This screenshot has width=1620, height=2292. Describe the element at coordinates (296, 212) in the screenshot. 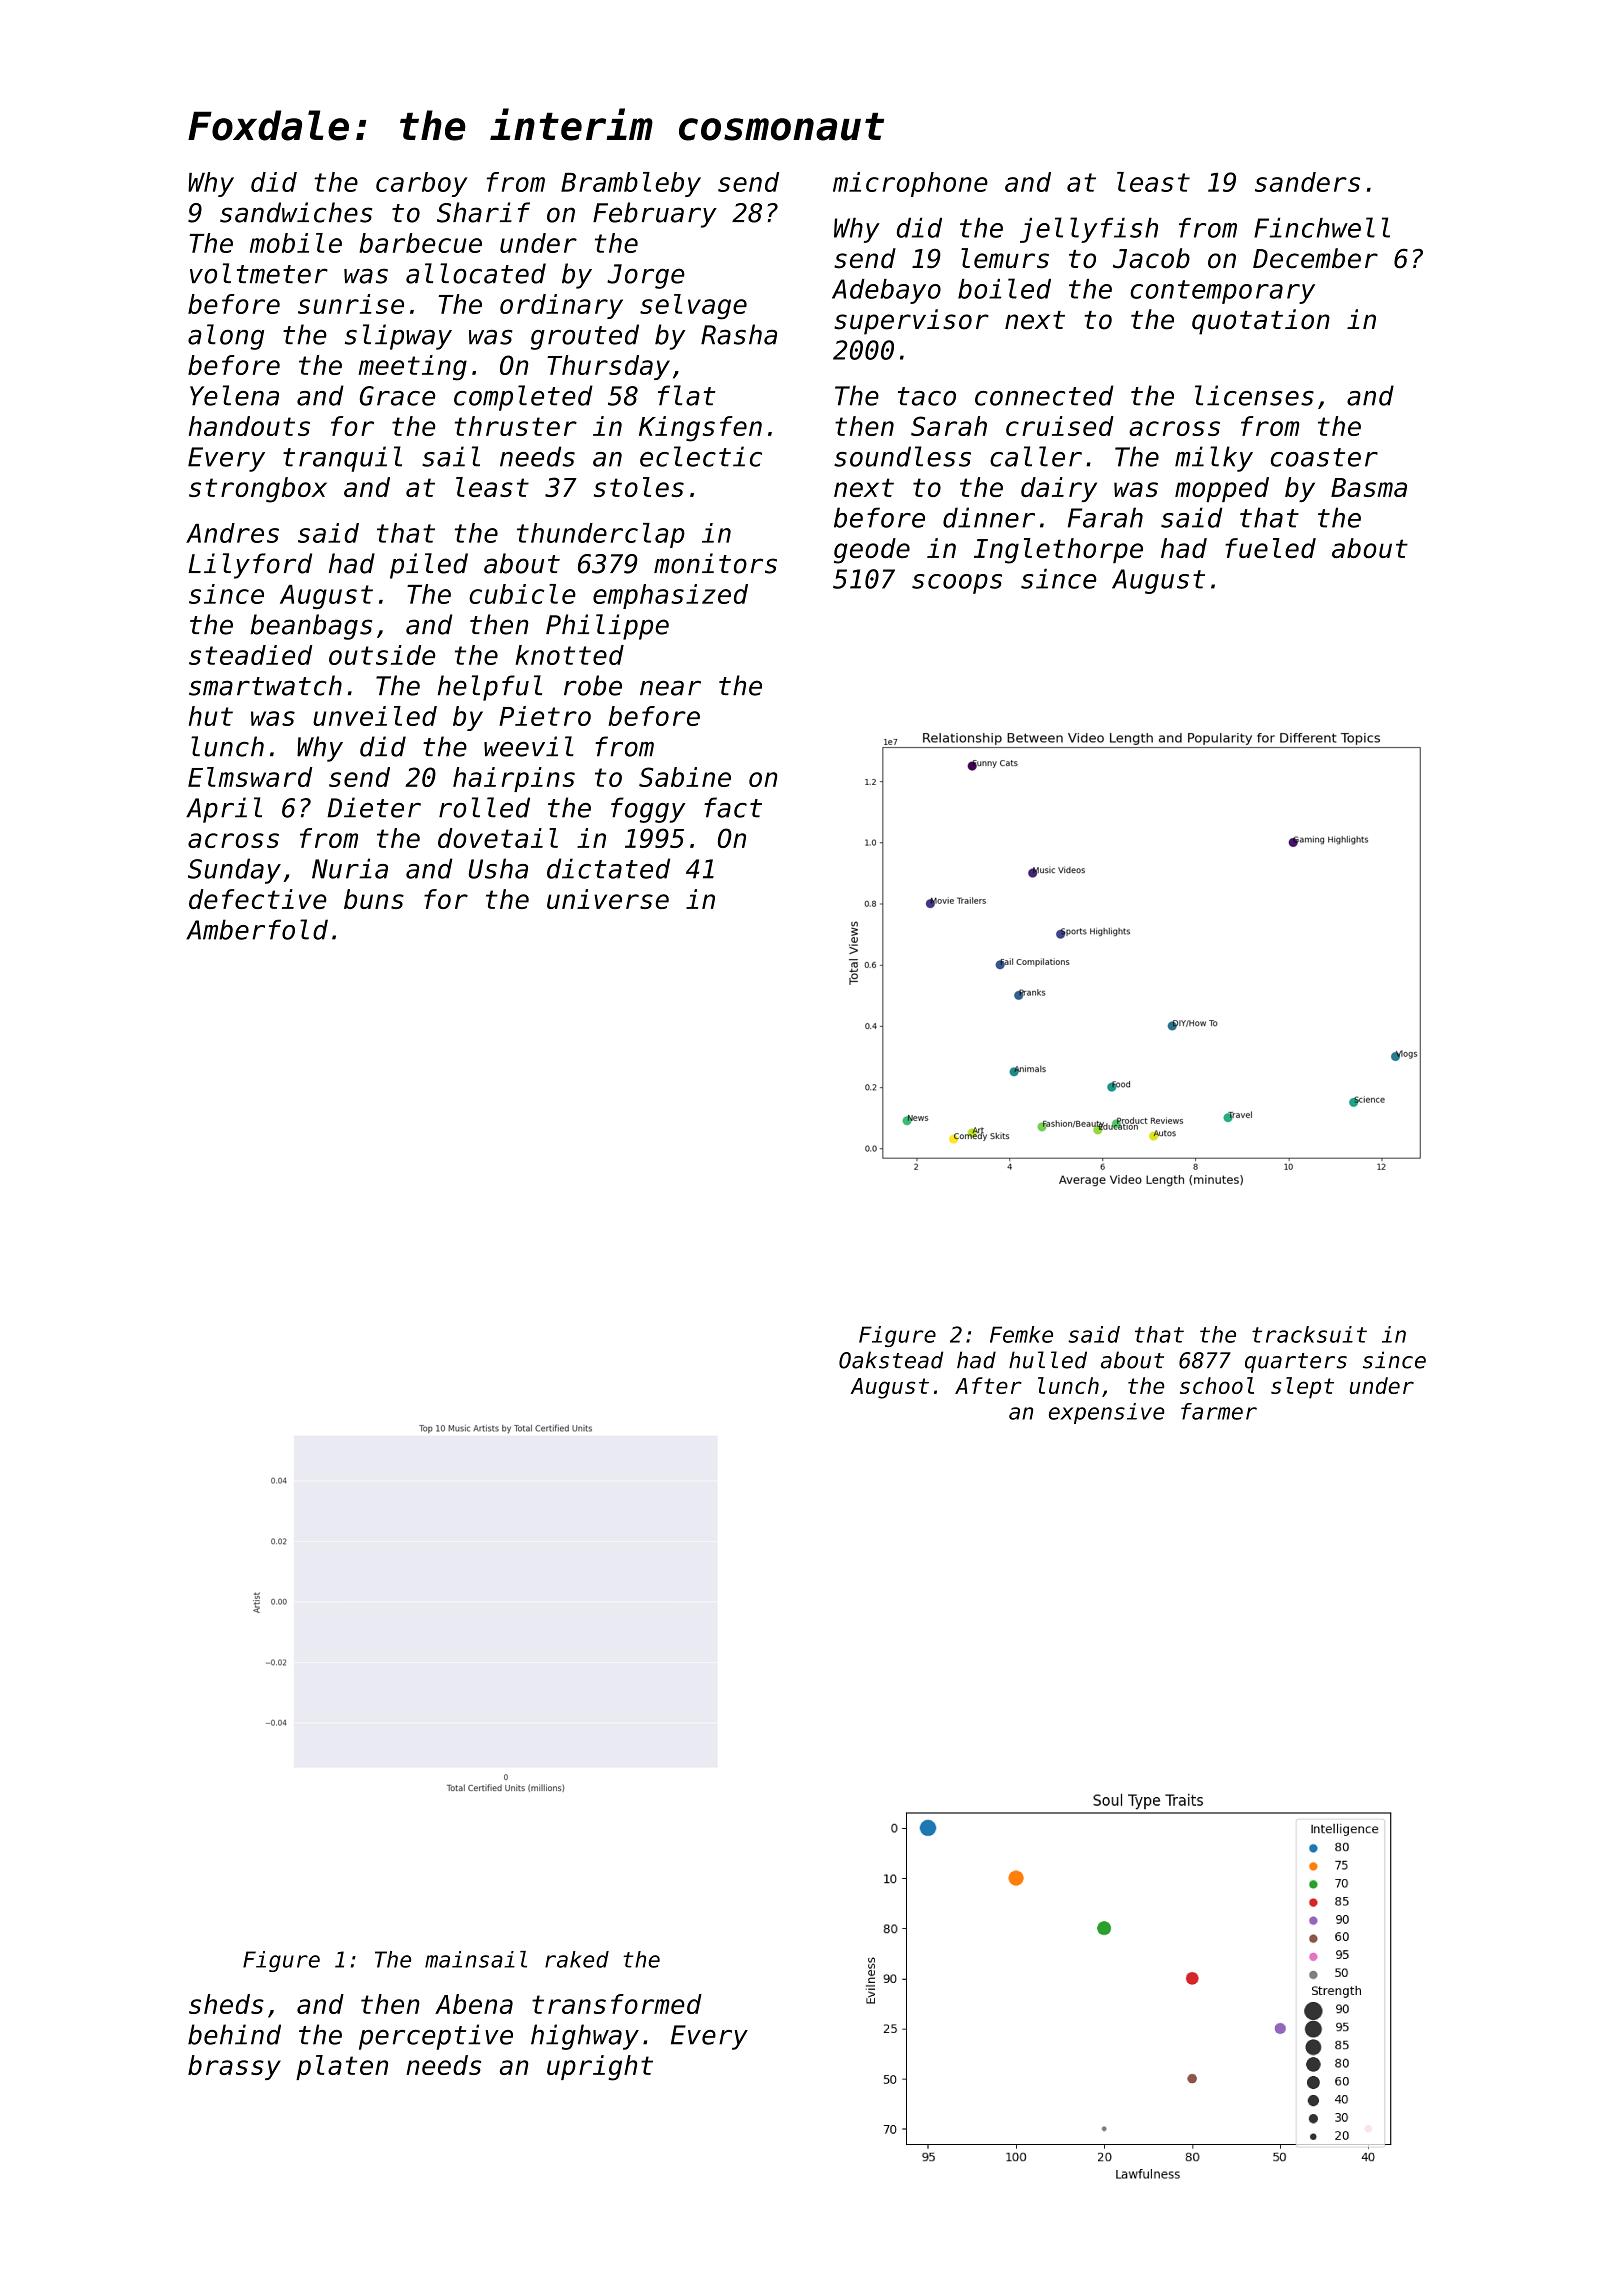

I see `sandwiches` at that location.
